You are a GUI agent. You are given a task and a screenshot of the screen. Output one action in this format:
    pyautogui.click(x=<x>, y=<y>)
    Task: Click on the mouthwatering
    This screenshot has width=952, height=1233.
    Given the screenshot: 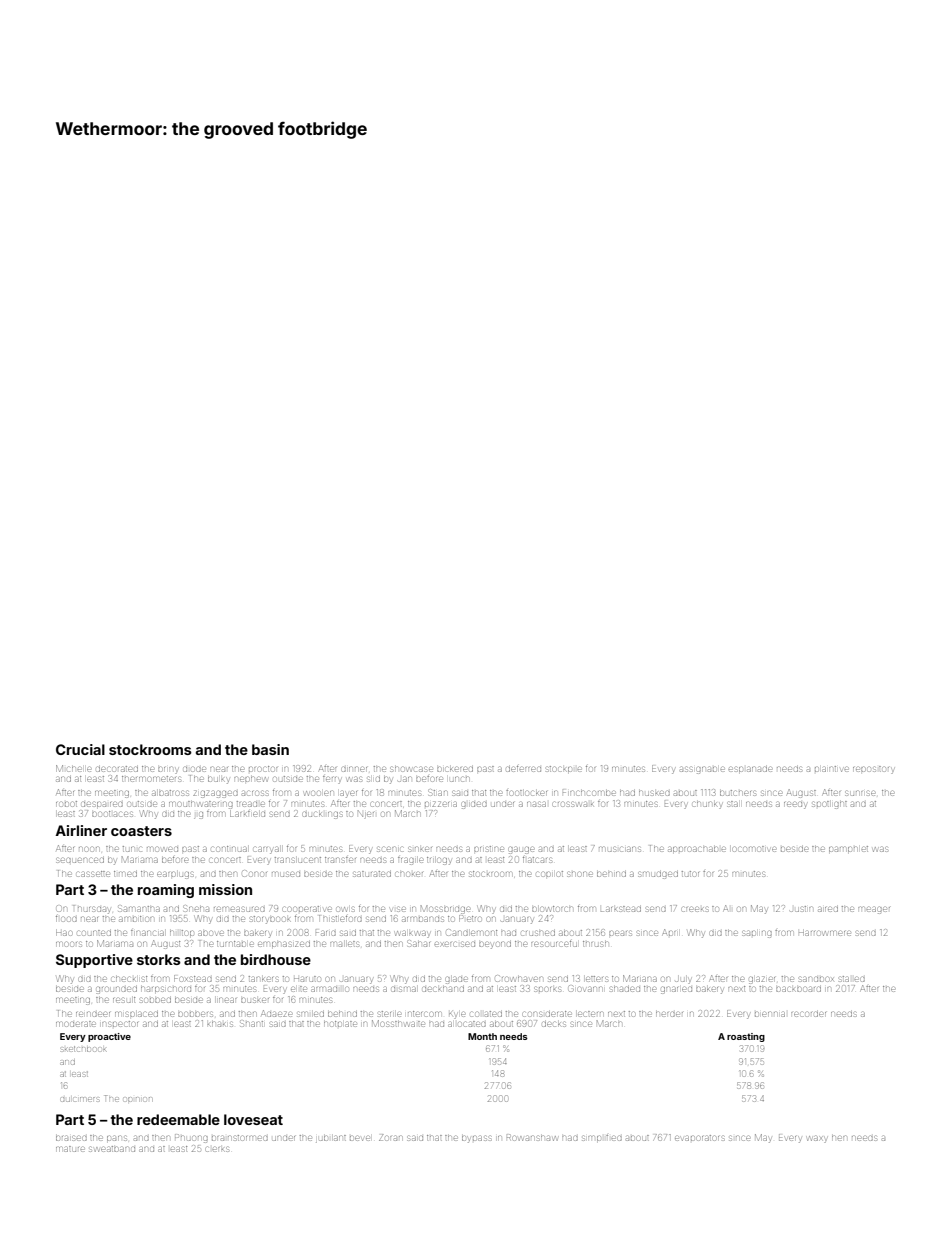 What is the action you would take?
    pyautogui.click(x=201, y=805)
